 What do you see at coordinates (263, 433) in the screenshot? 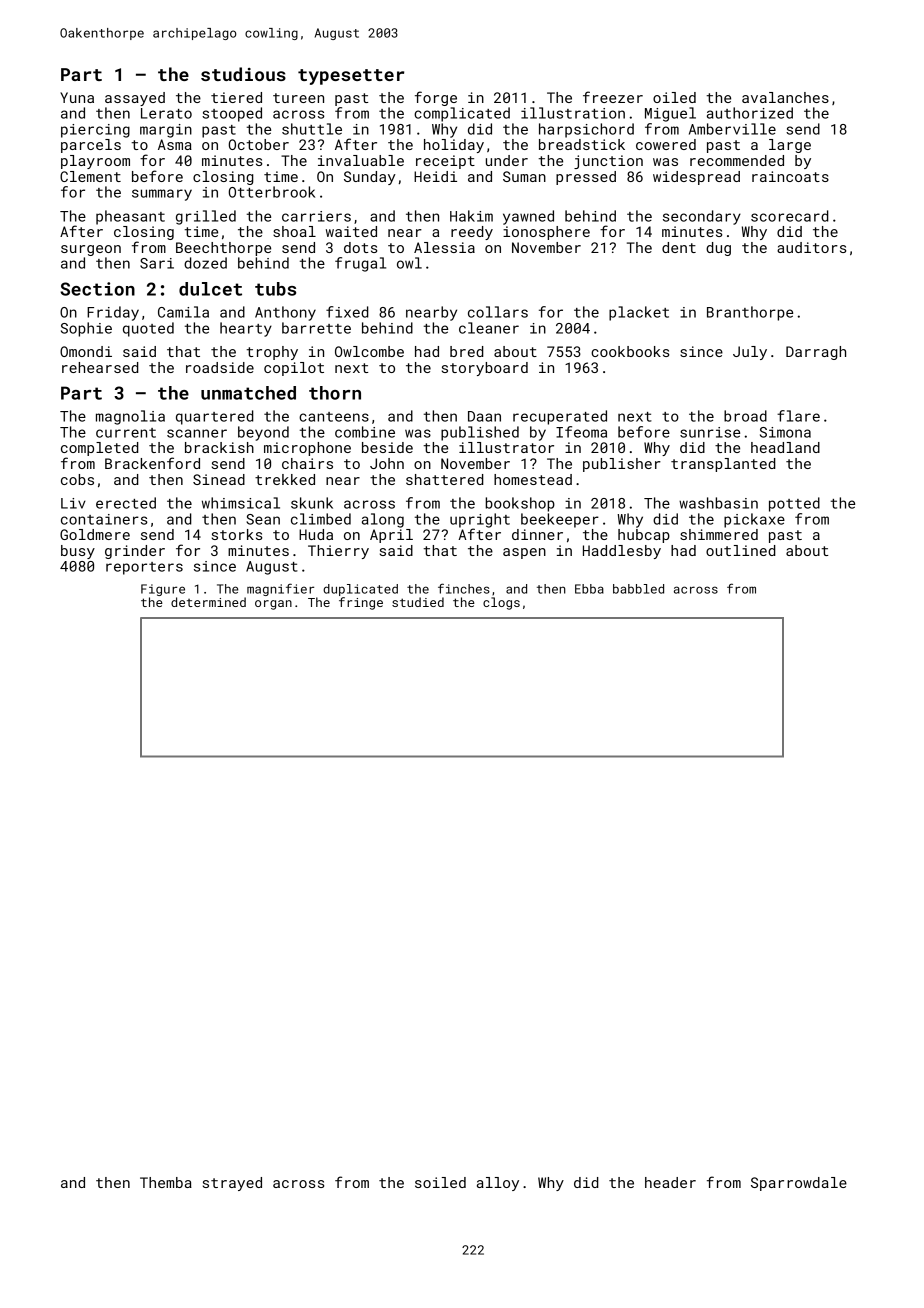
I see `beyond` at bounding box center [263, 433].
